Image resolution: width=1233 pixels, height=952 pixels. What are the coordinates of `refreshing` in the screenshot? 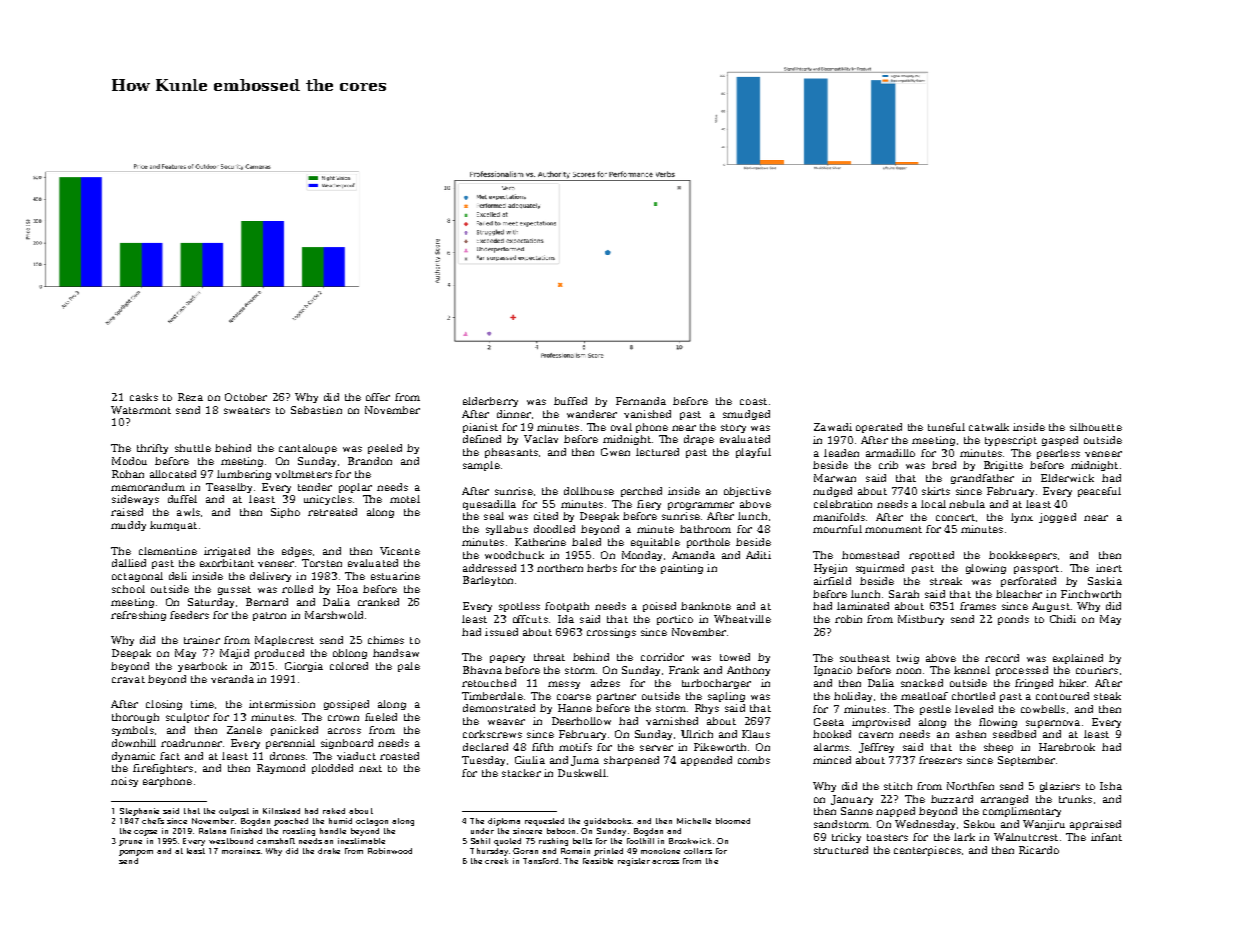 It's located at (138, 616).
